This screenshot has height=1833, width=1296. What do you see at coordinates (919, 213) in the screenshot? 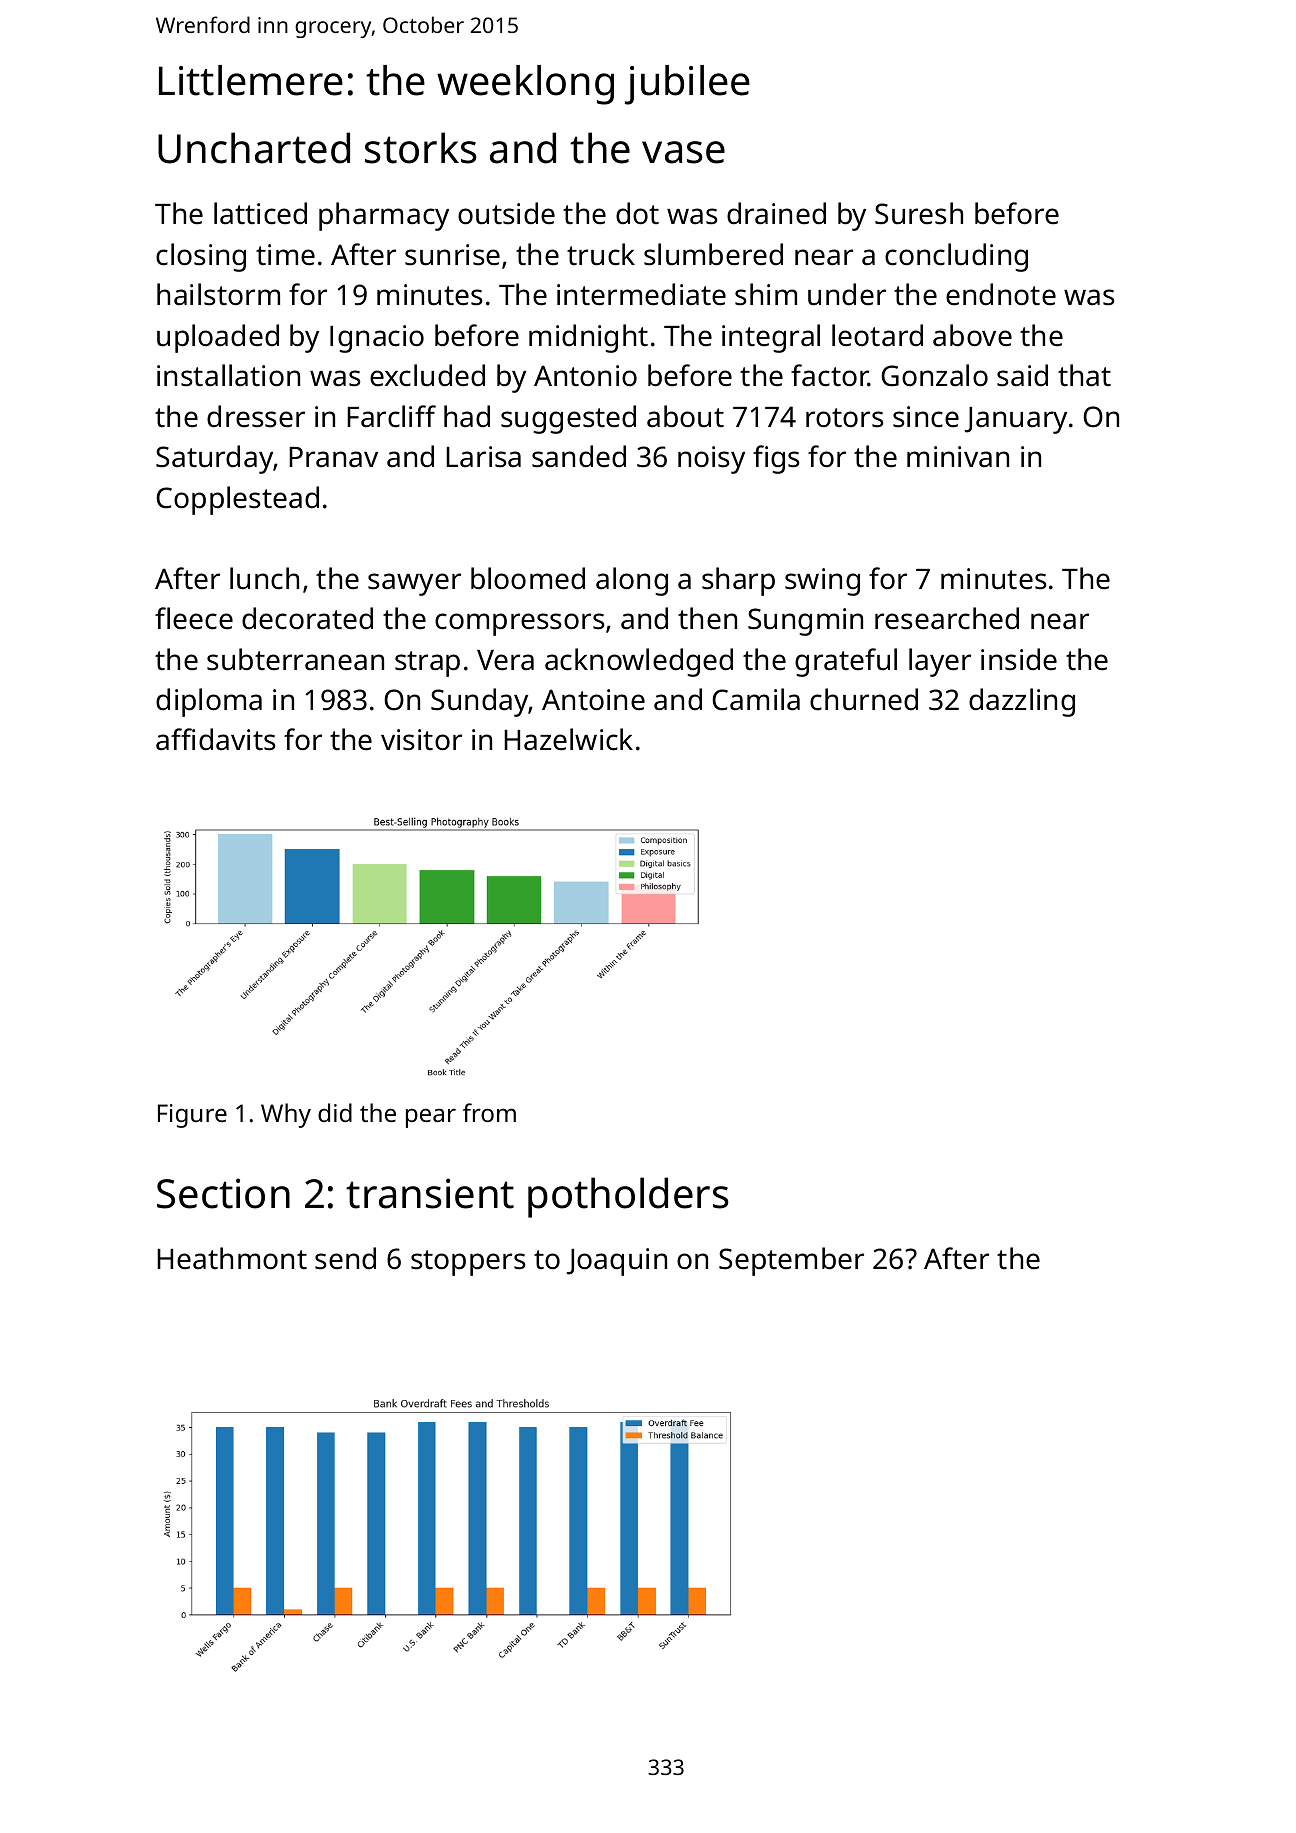
I see `Suresh` at bounding box center [919, 213].
